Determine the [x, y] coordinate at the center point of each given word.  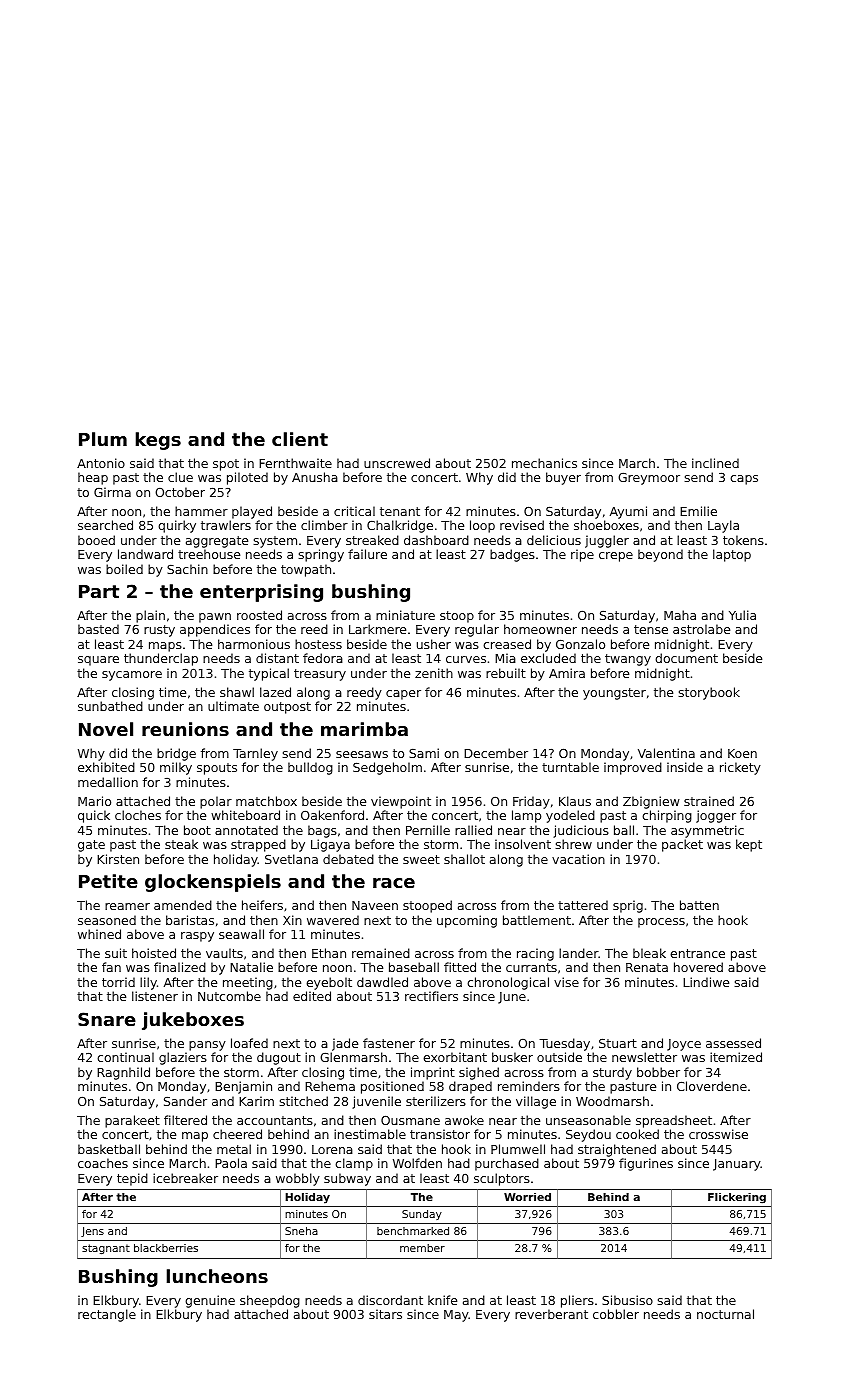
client [300, 439]
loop [482, 526]
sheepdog [270, 1301]
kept [749, 845]
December [496, 753]
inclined [715, 463]
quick [94, 816]
